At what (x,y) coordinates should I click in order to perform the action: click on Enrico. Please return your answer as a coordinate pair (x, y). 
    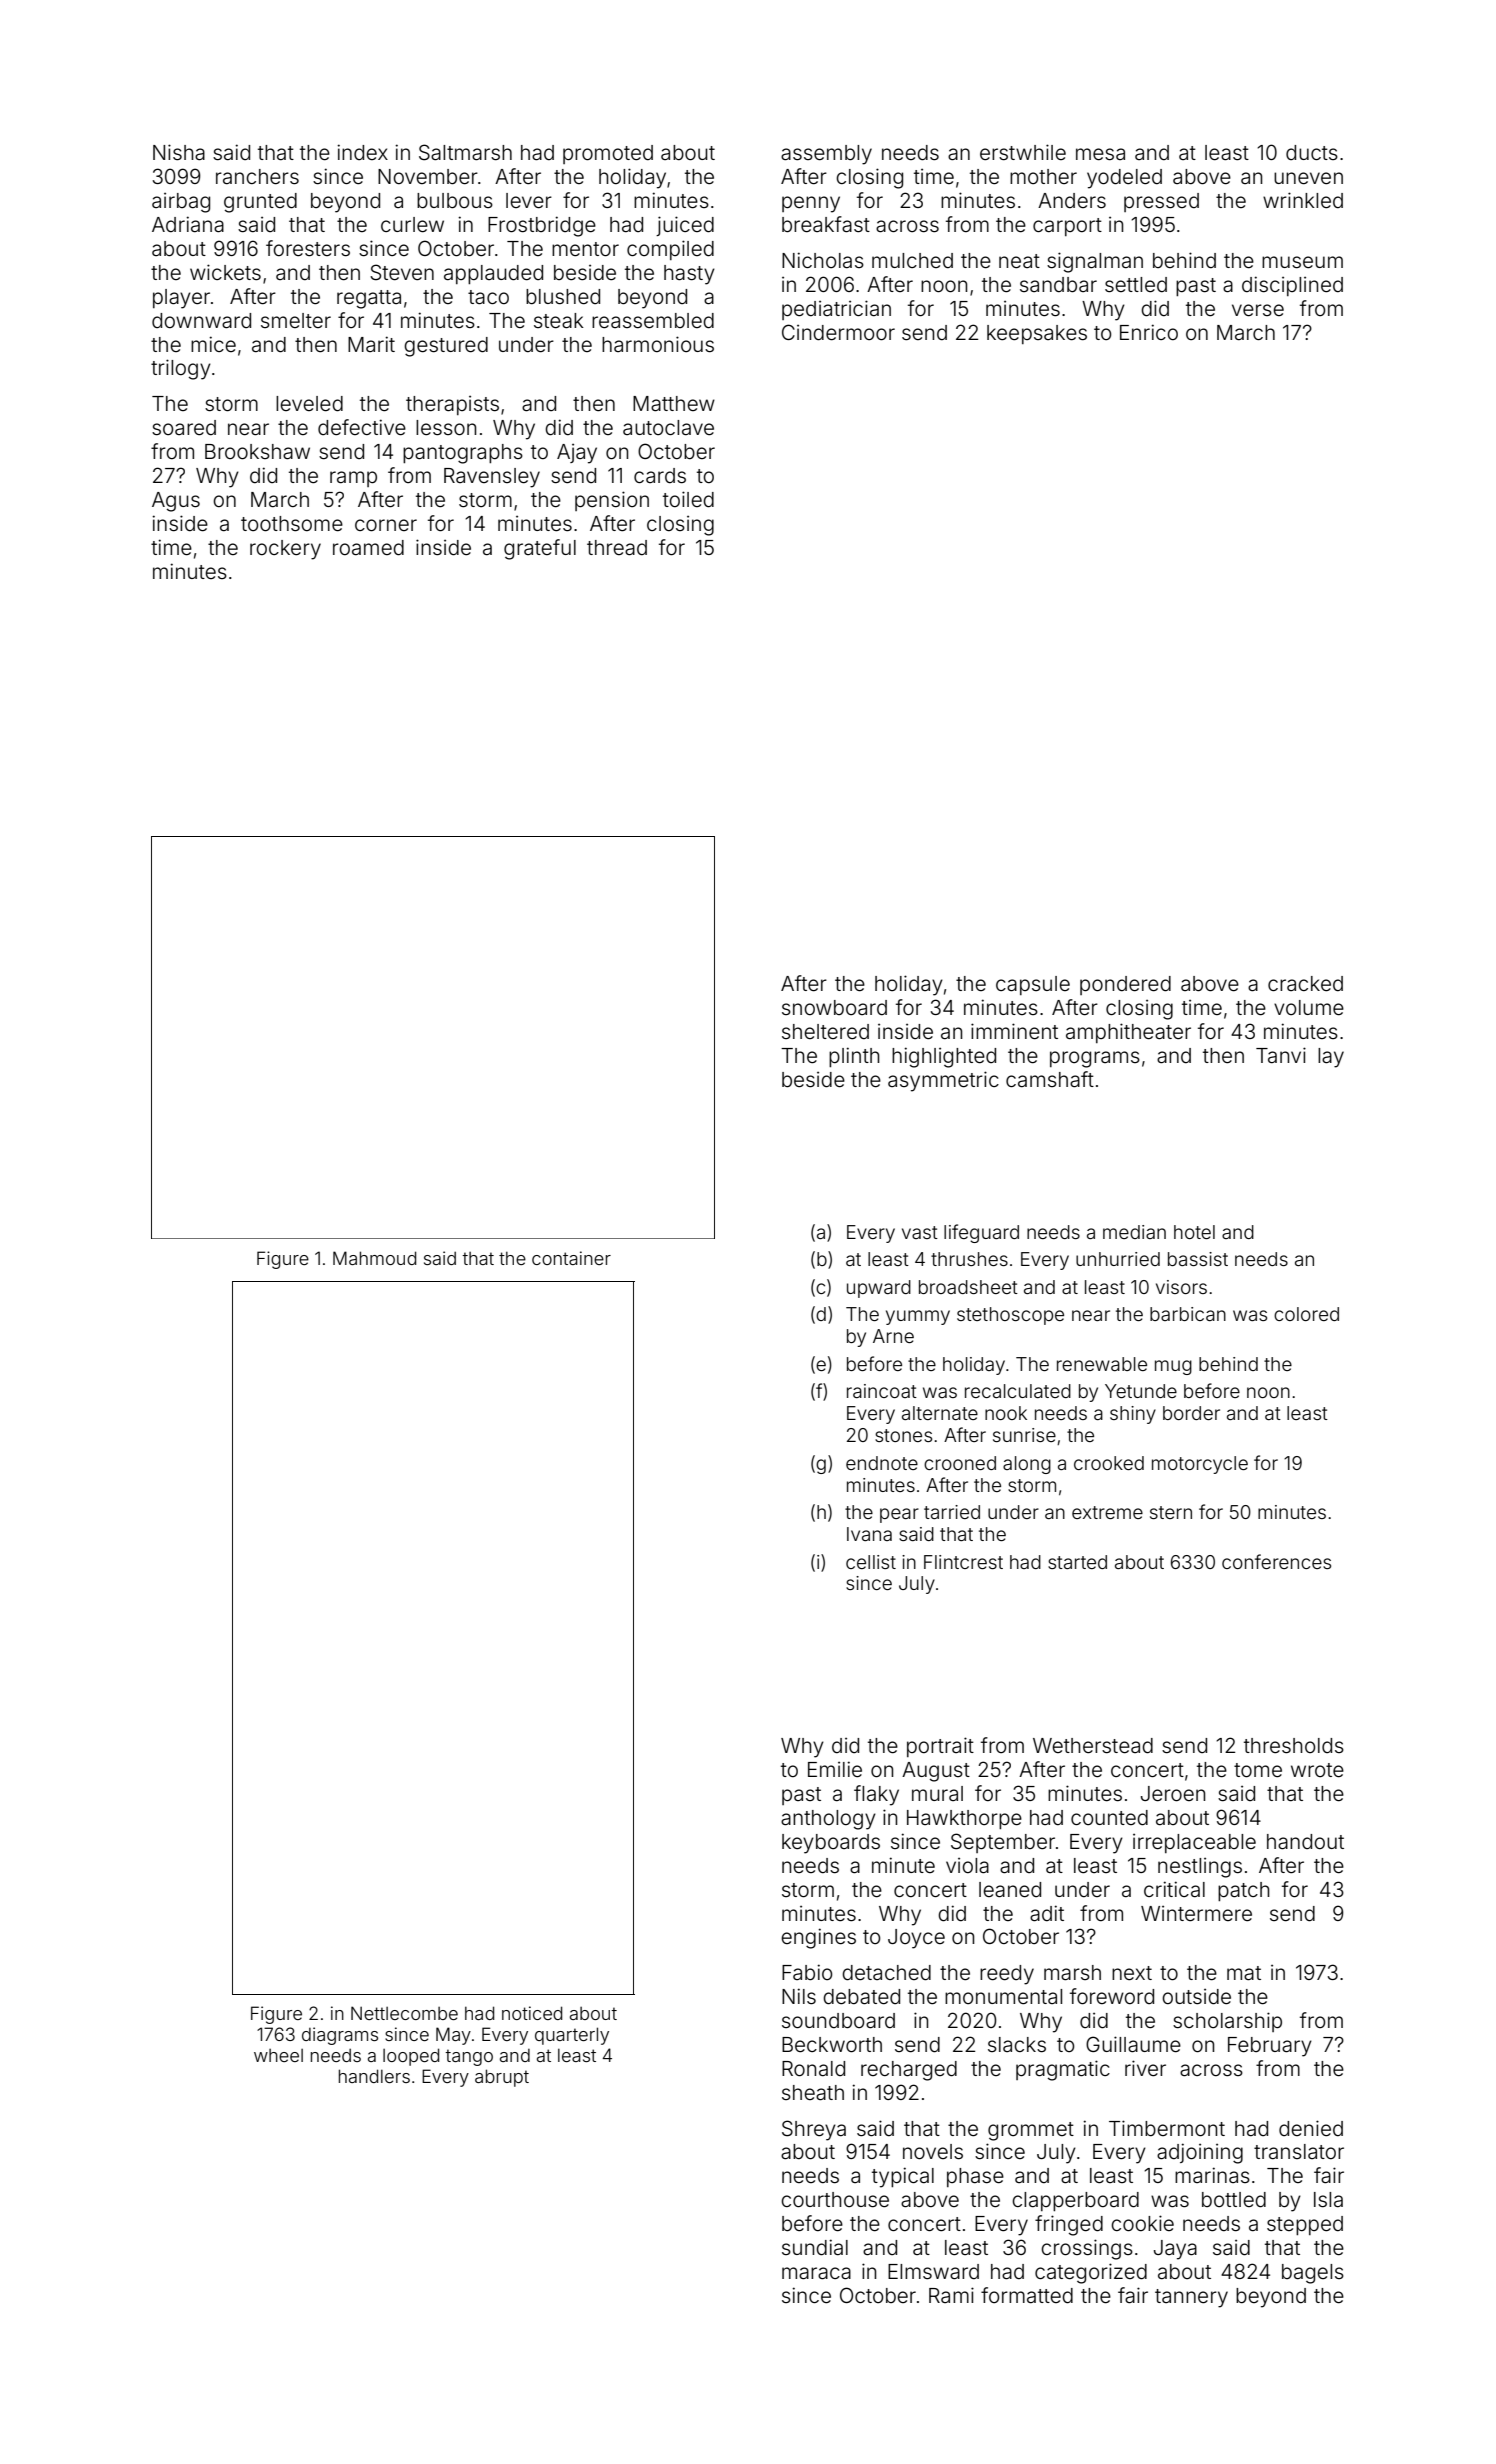
    Looking at the image, I should click on (1149, 332).
